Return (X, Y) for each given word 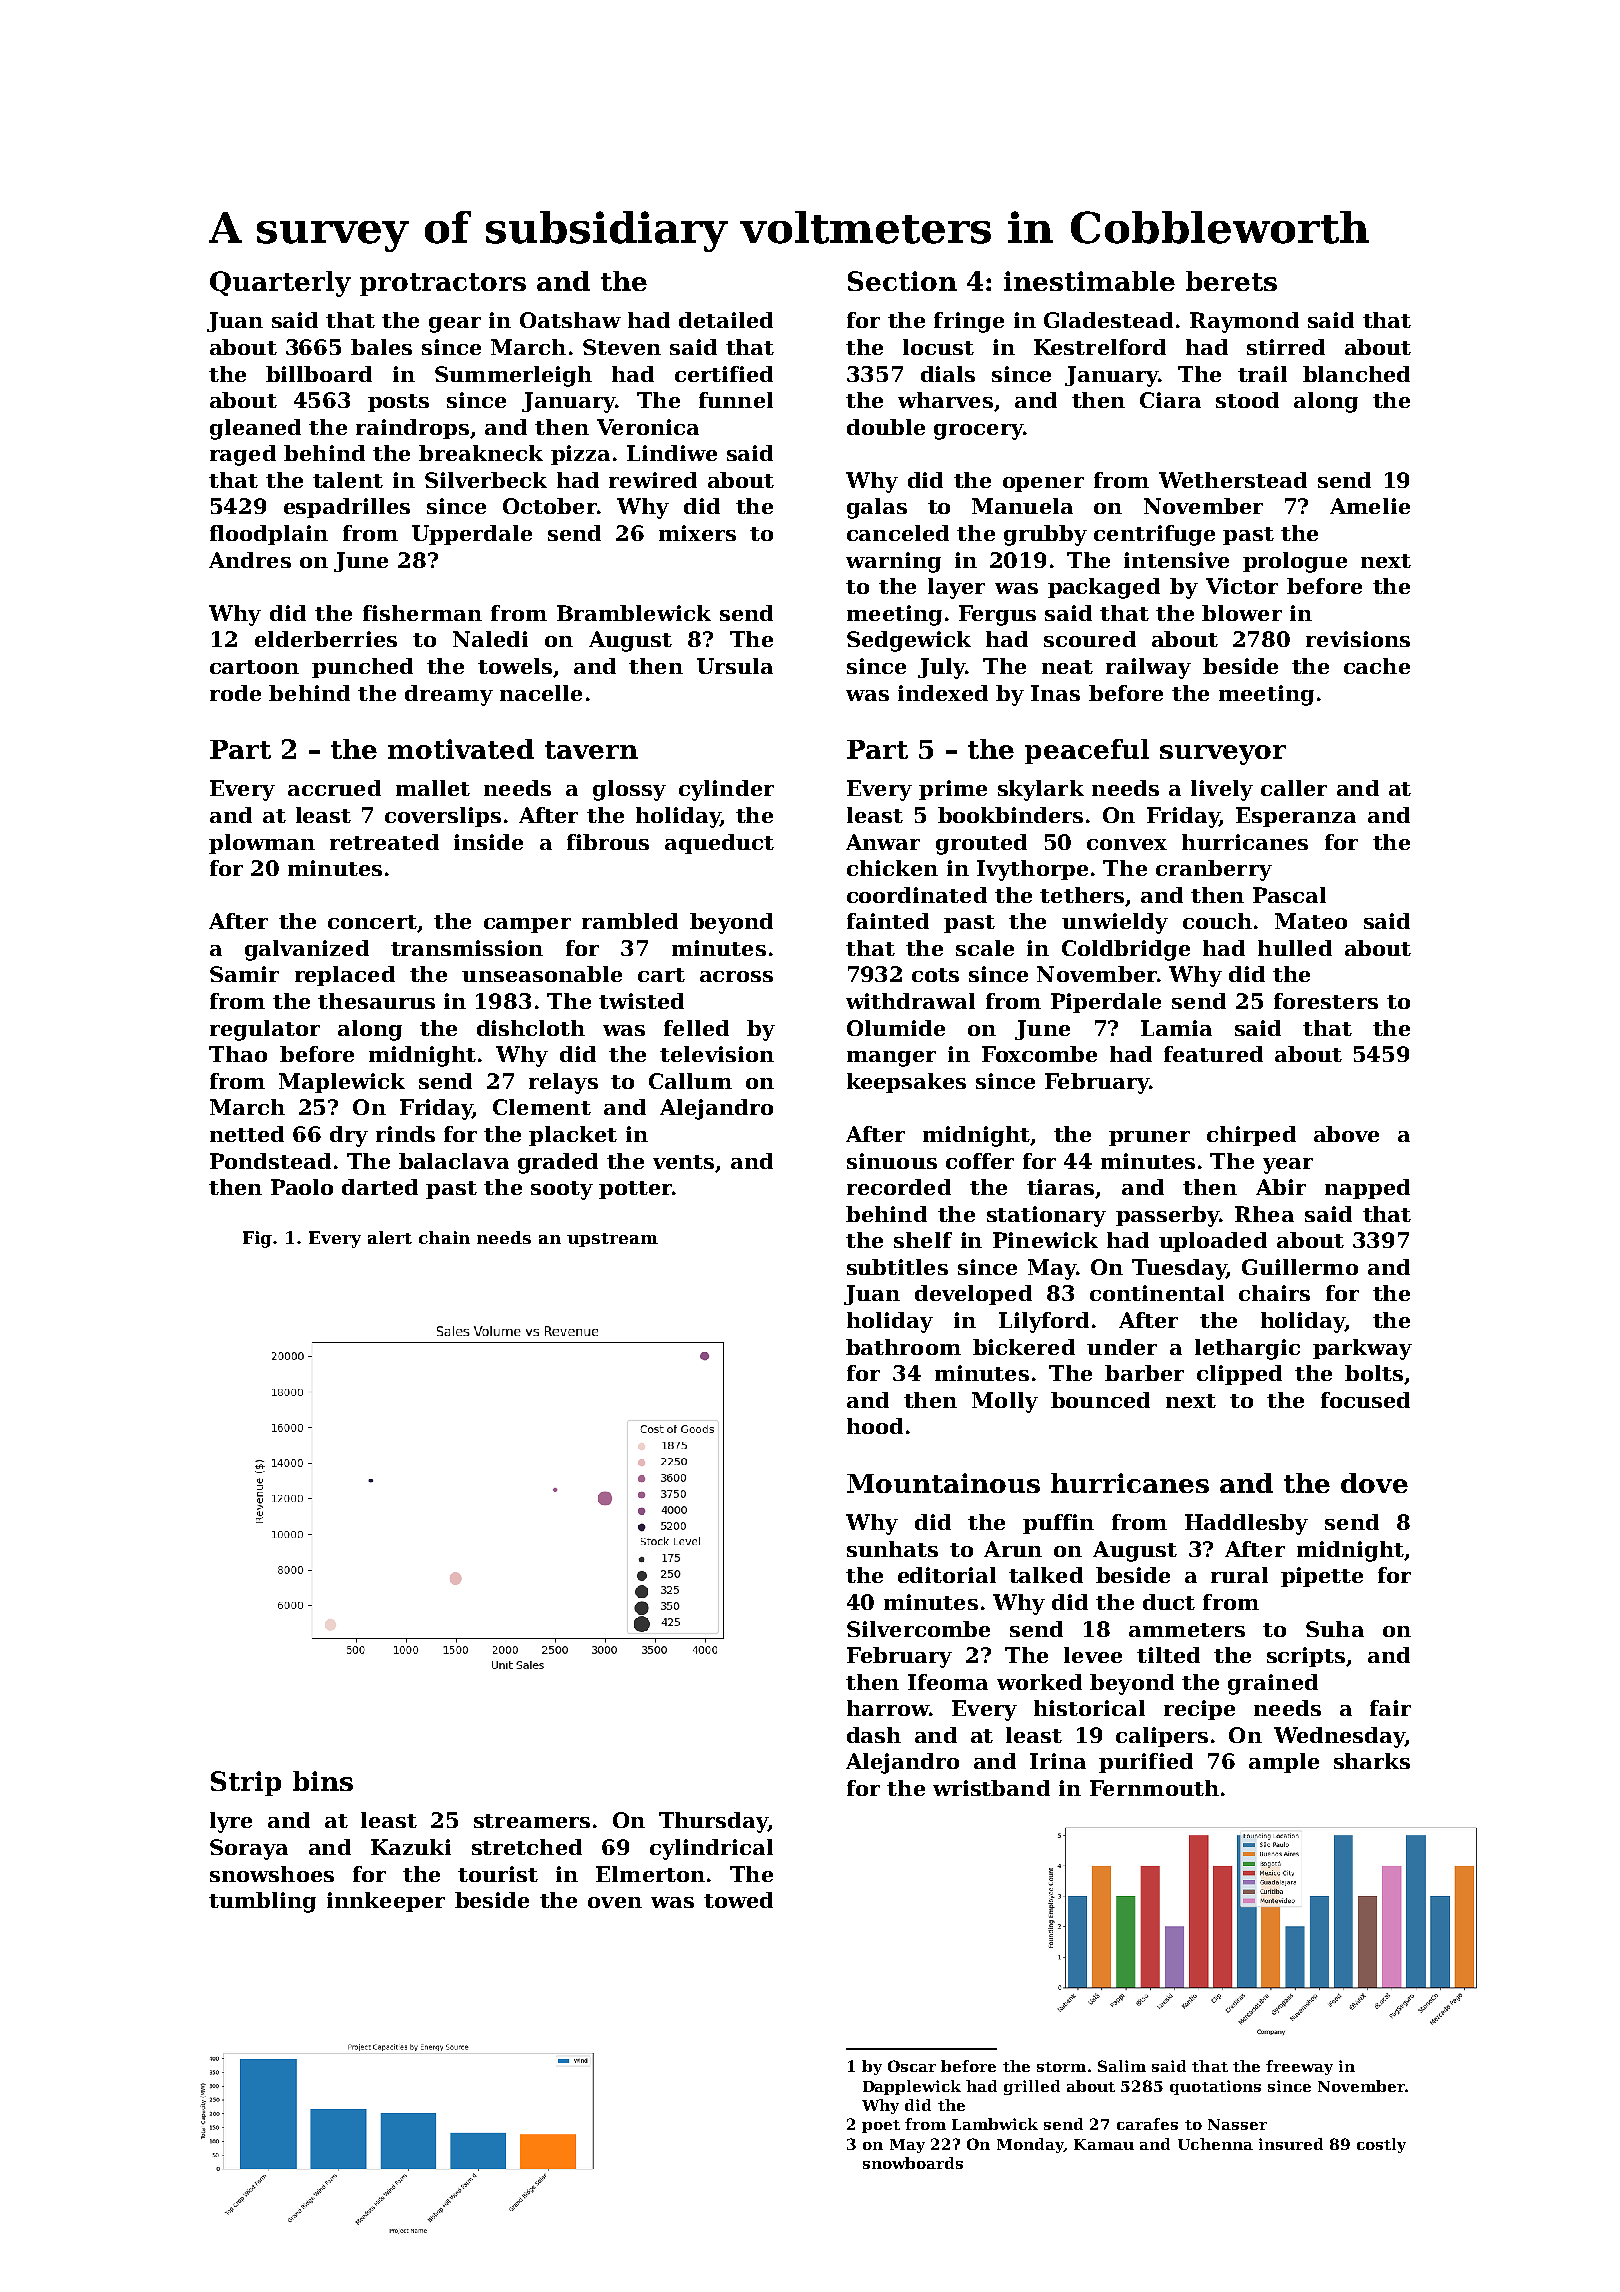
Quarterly (280, 284)
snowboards (913, 2163)
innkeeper (386, 1902)
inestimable (1089, 281)
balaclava (454, 1161)
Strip (246, 1783)
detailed (726, 320)
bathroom (903, 1347)
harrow (888, 1708)
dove (1374, 1483)
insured (1291, 2144)
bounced (1100, 1400)
